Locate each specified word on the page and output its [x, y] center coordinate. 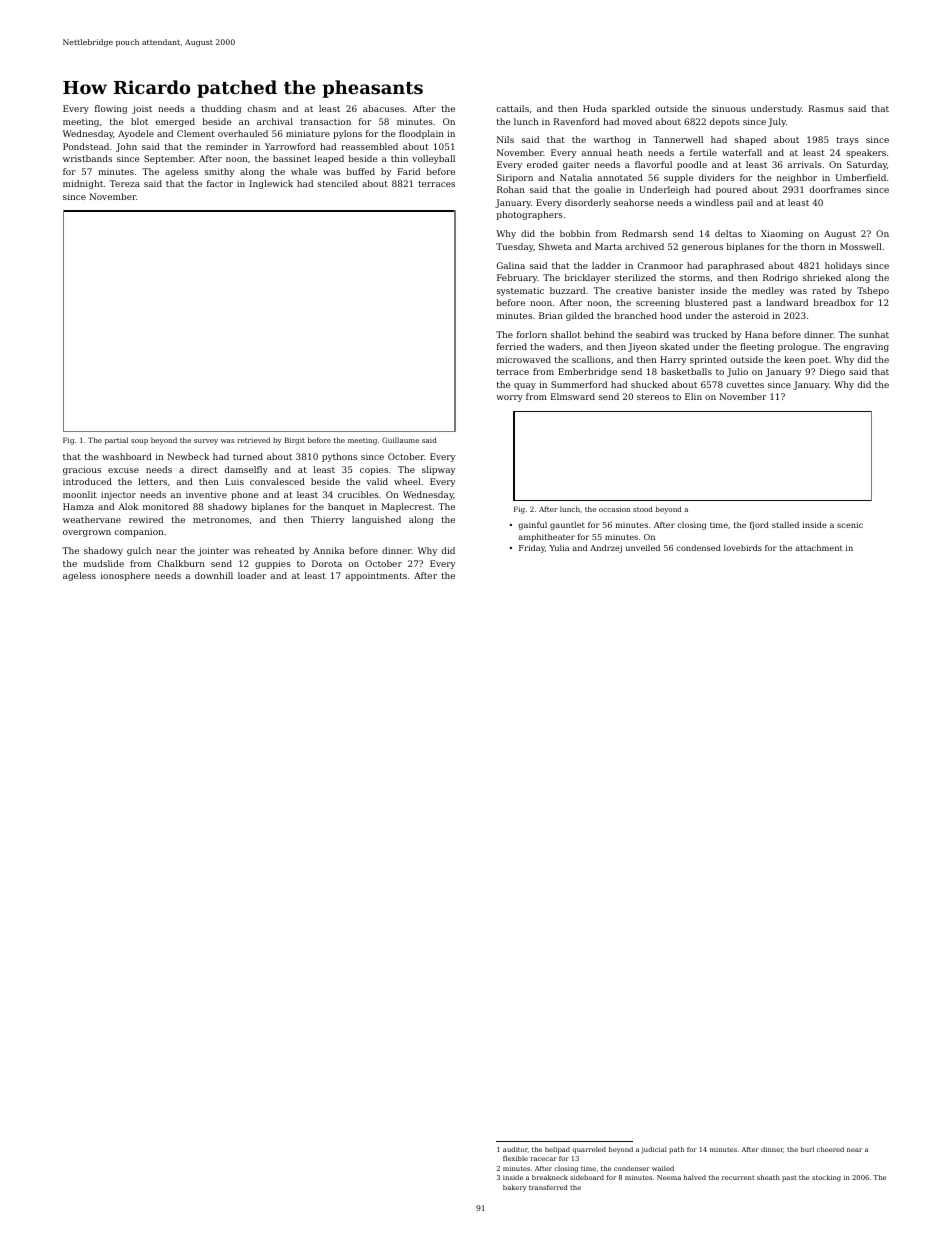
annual [597, 152]
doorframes [835, 189]
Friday [532, 549]
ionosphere [125, 576]
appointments [376, 576]
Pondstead [86, 146]
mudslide [103, 563]
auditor [515, 1149]
